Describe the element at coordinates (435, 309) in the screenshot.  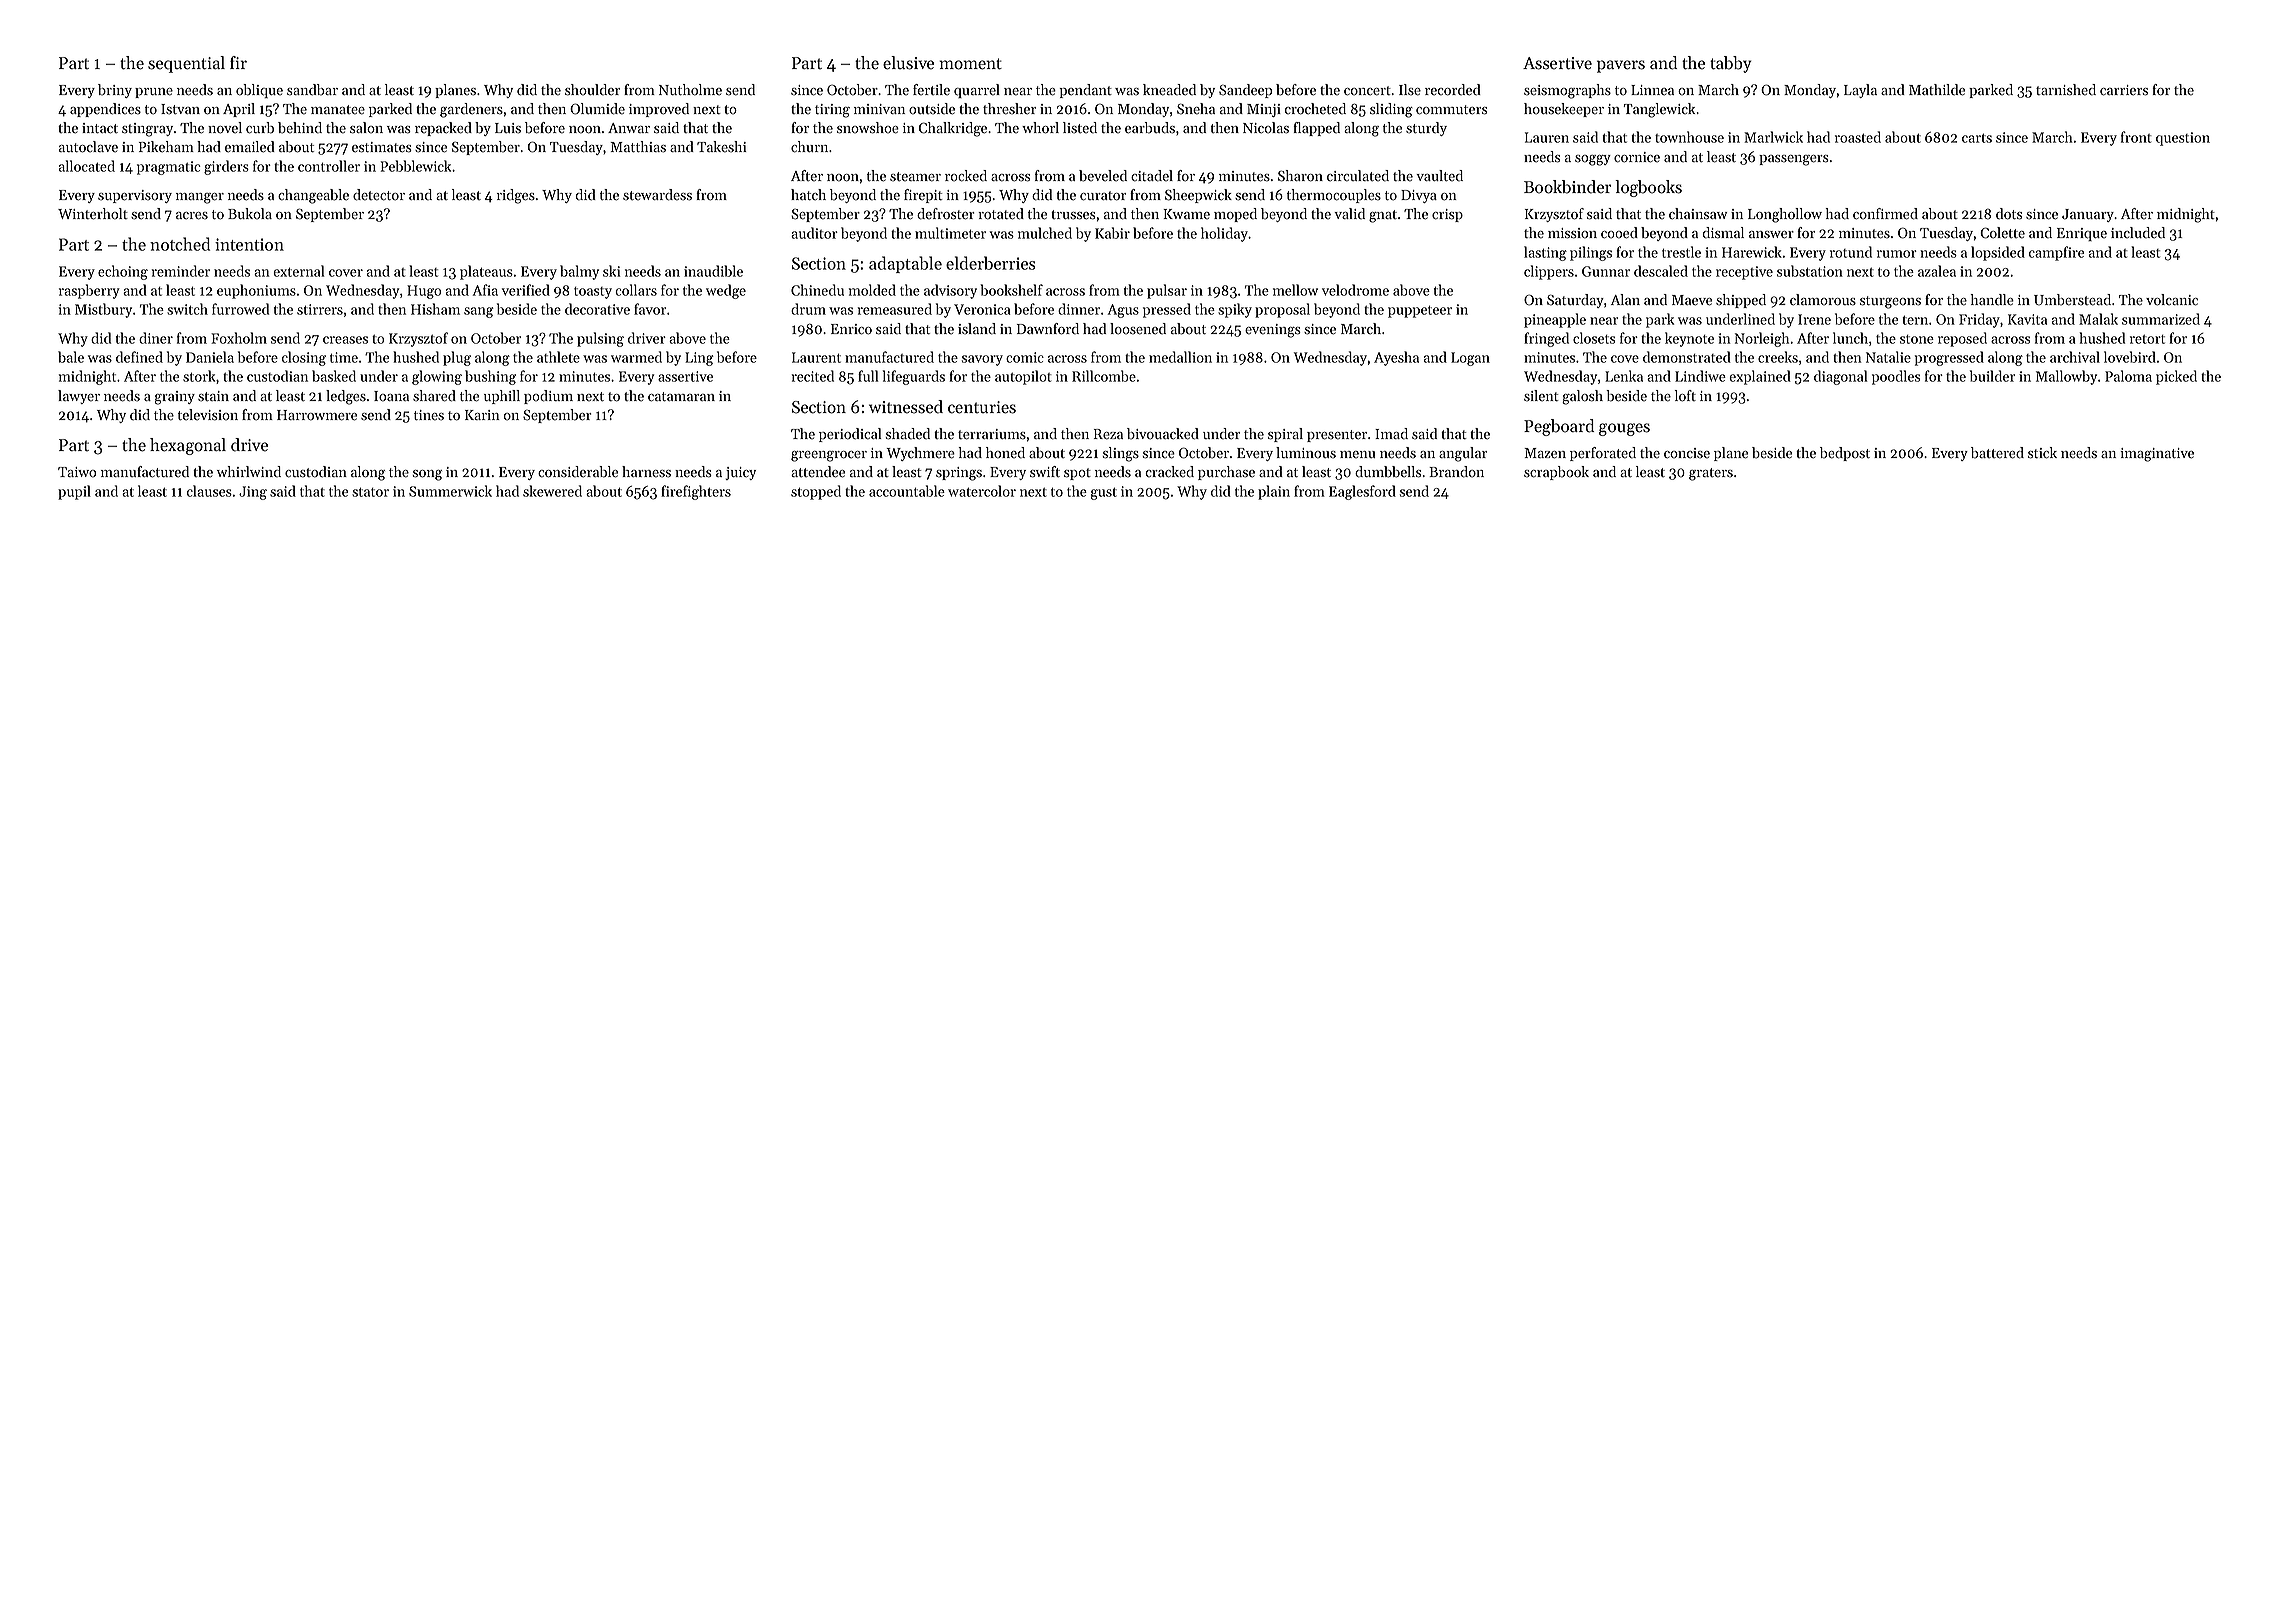
I see `Hisham` at that location.
